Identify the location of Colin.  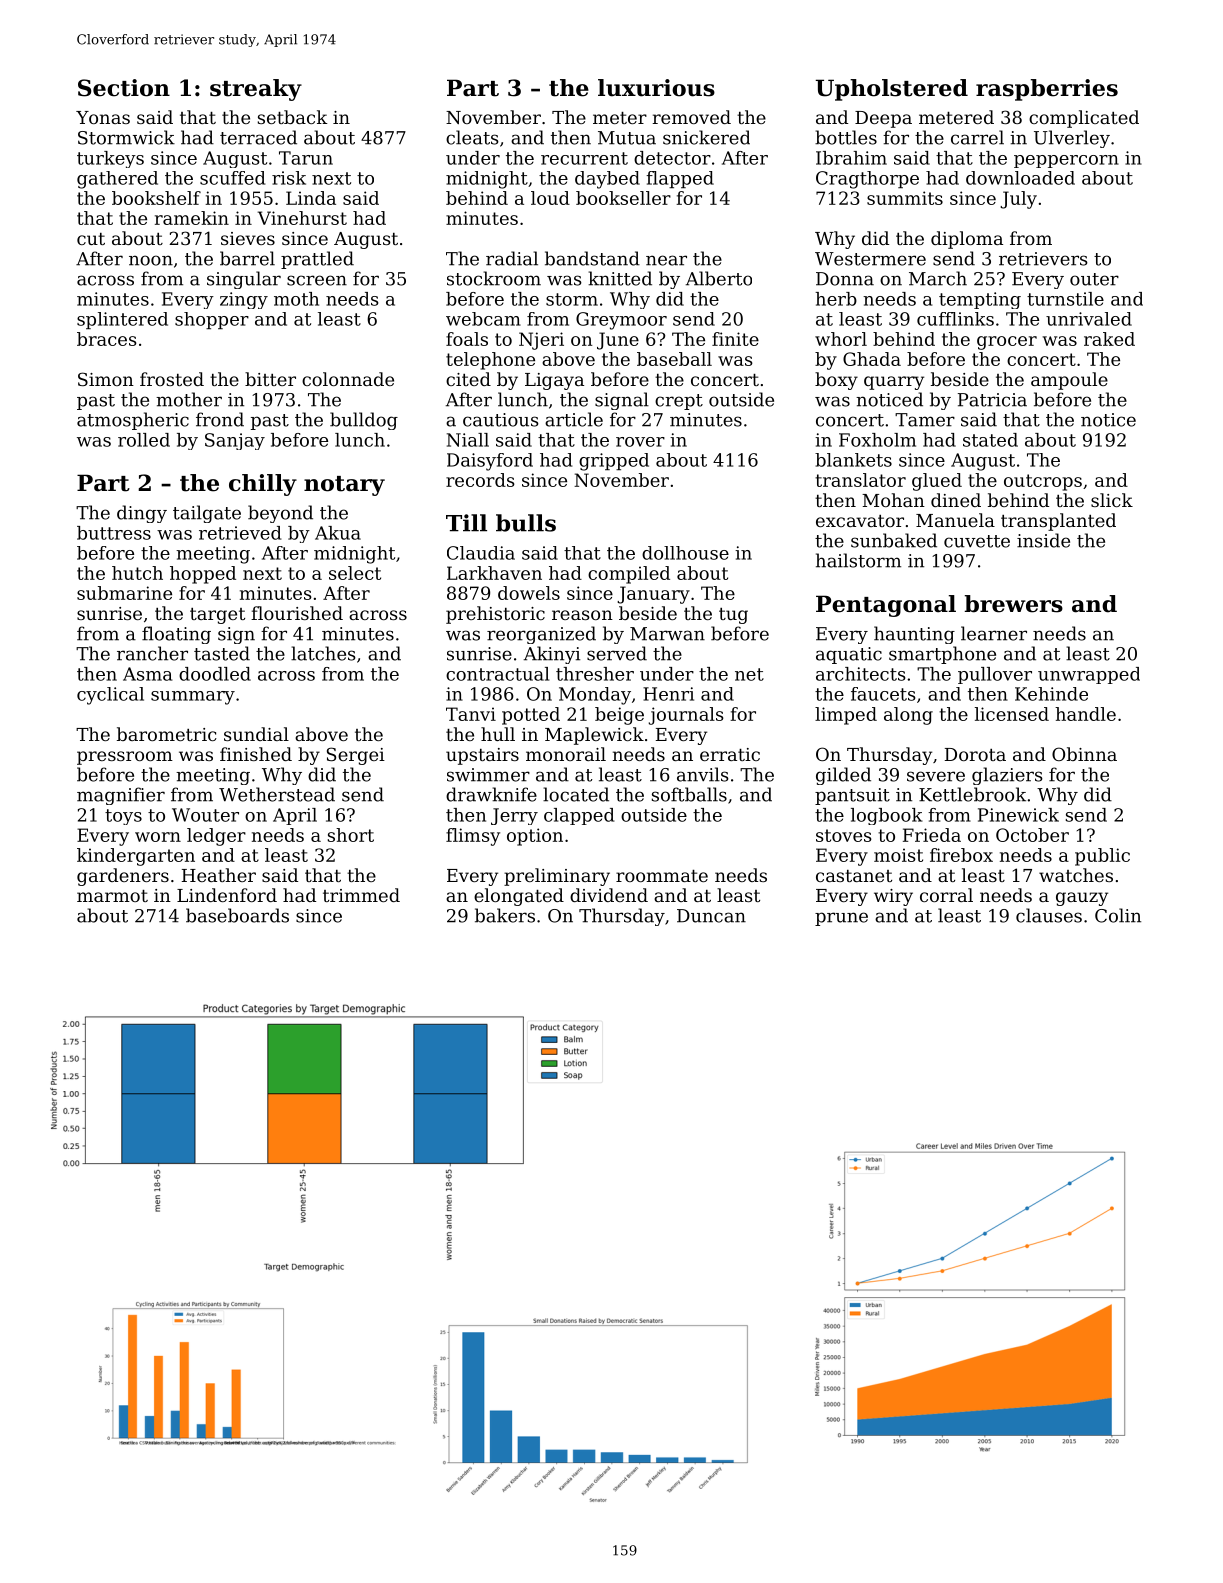
(1118, 915).
